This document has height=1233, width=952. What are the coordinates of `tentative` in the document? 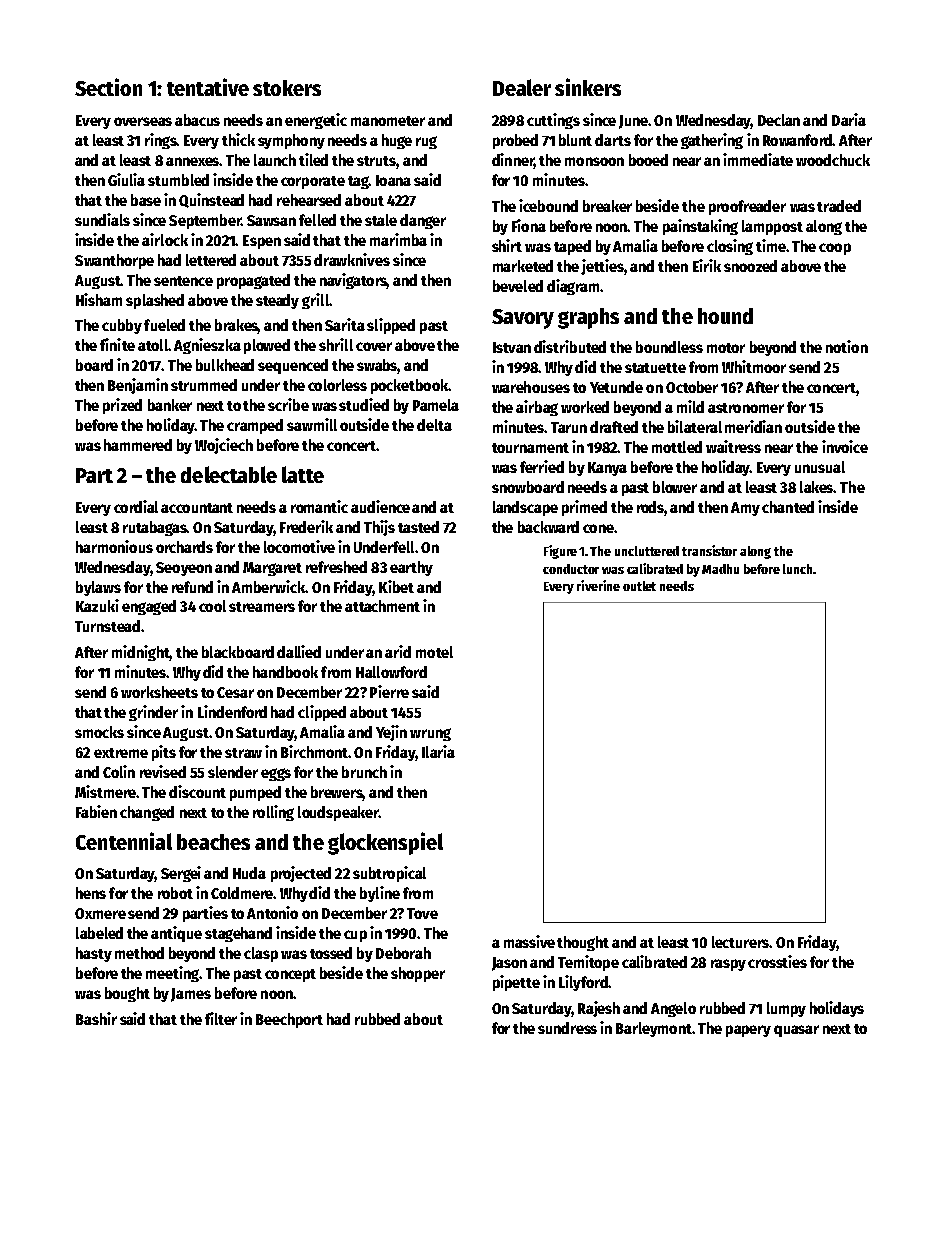 It's located at (208, 87).
